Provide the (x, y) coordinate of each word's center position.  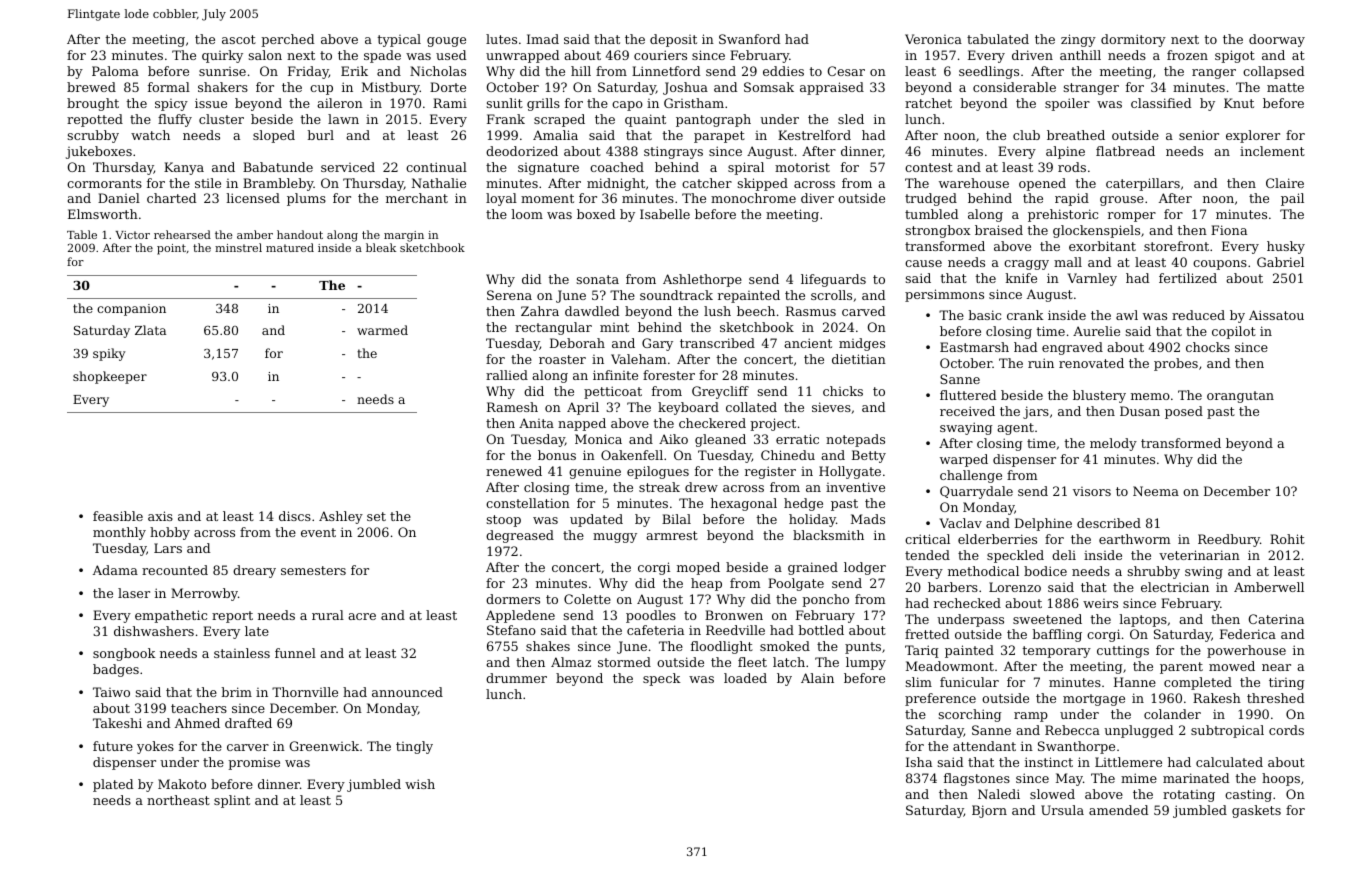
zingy (1078, 40)
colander (1172, 714)
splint (232, 801)
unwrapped (523, 56)
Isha (919, 762)
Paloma (115, 71)
